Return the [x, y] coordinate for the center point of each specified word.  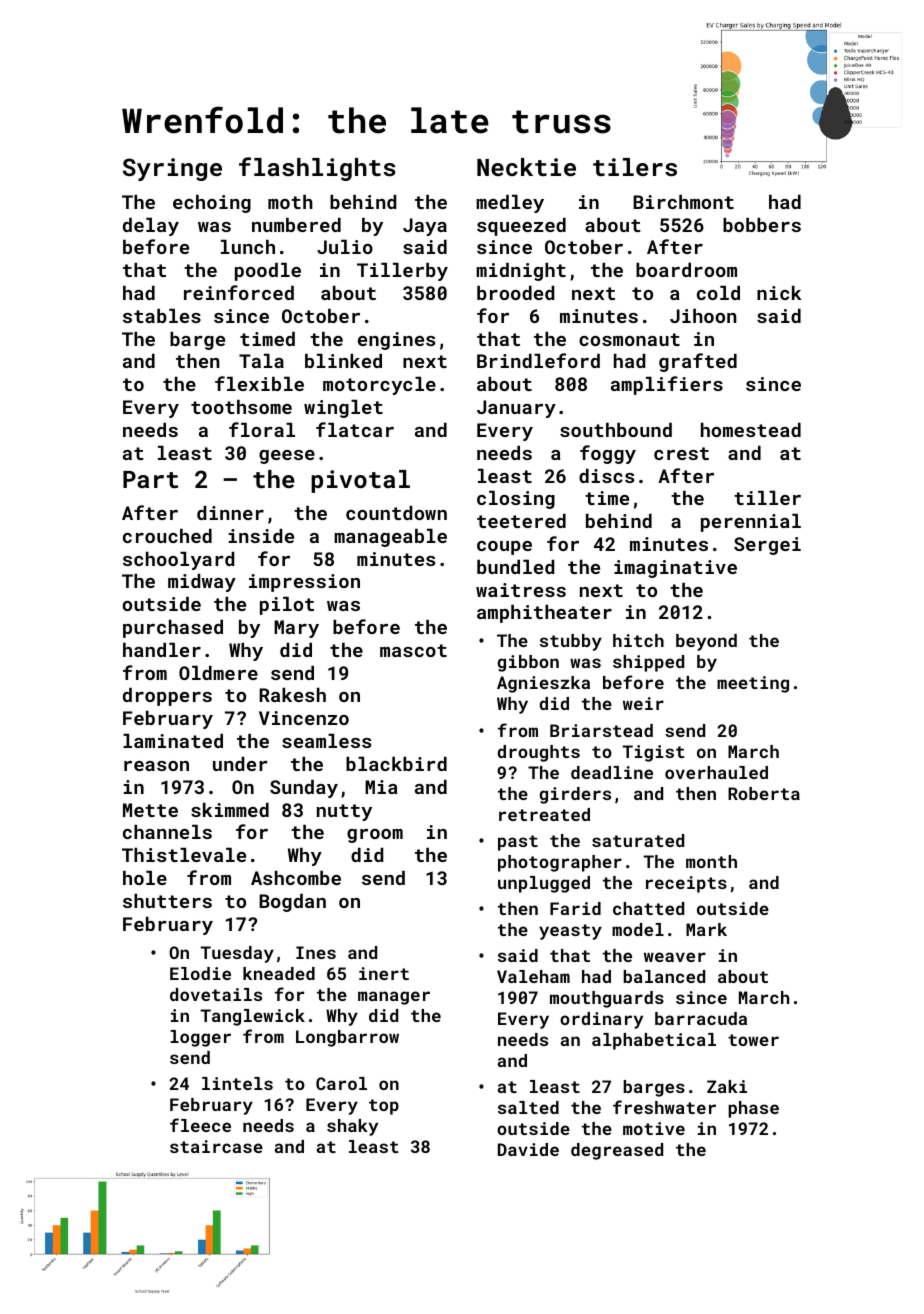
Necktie [526, 167]
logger [200, 1038]
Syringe [172, 169]
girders [575, 795]
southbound [616, 430]
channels [167, 832]
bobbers [762, 225]
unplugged [544, 884]
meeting [753, 684]
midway [202, 583]
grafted [698, 362]
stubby [571, 642]
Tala [261, 361]
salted [528, 1107]
